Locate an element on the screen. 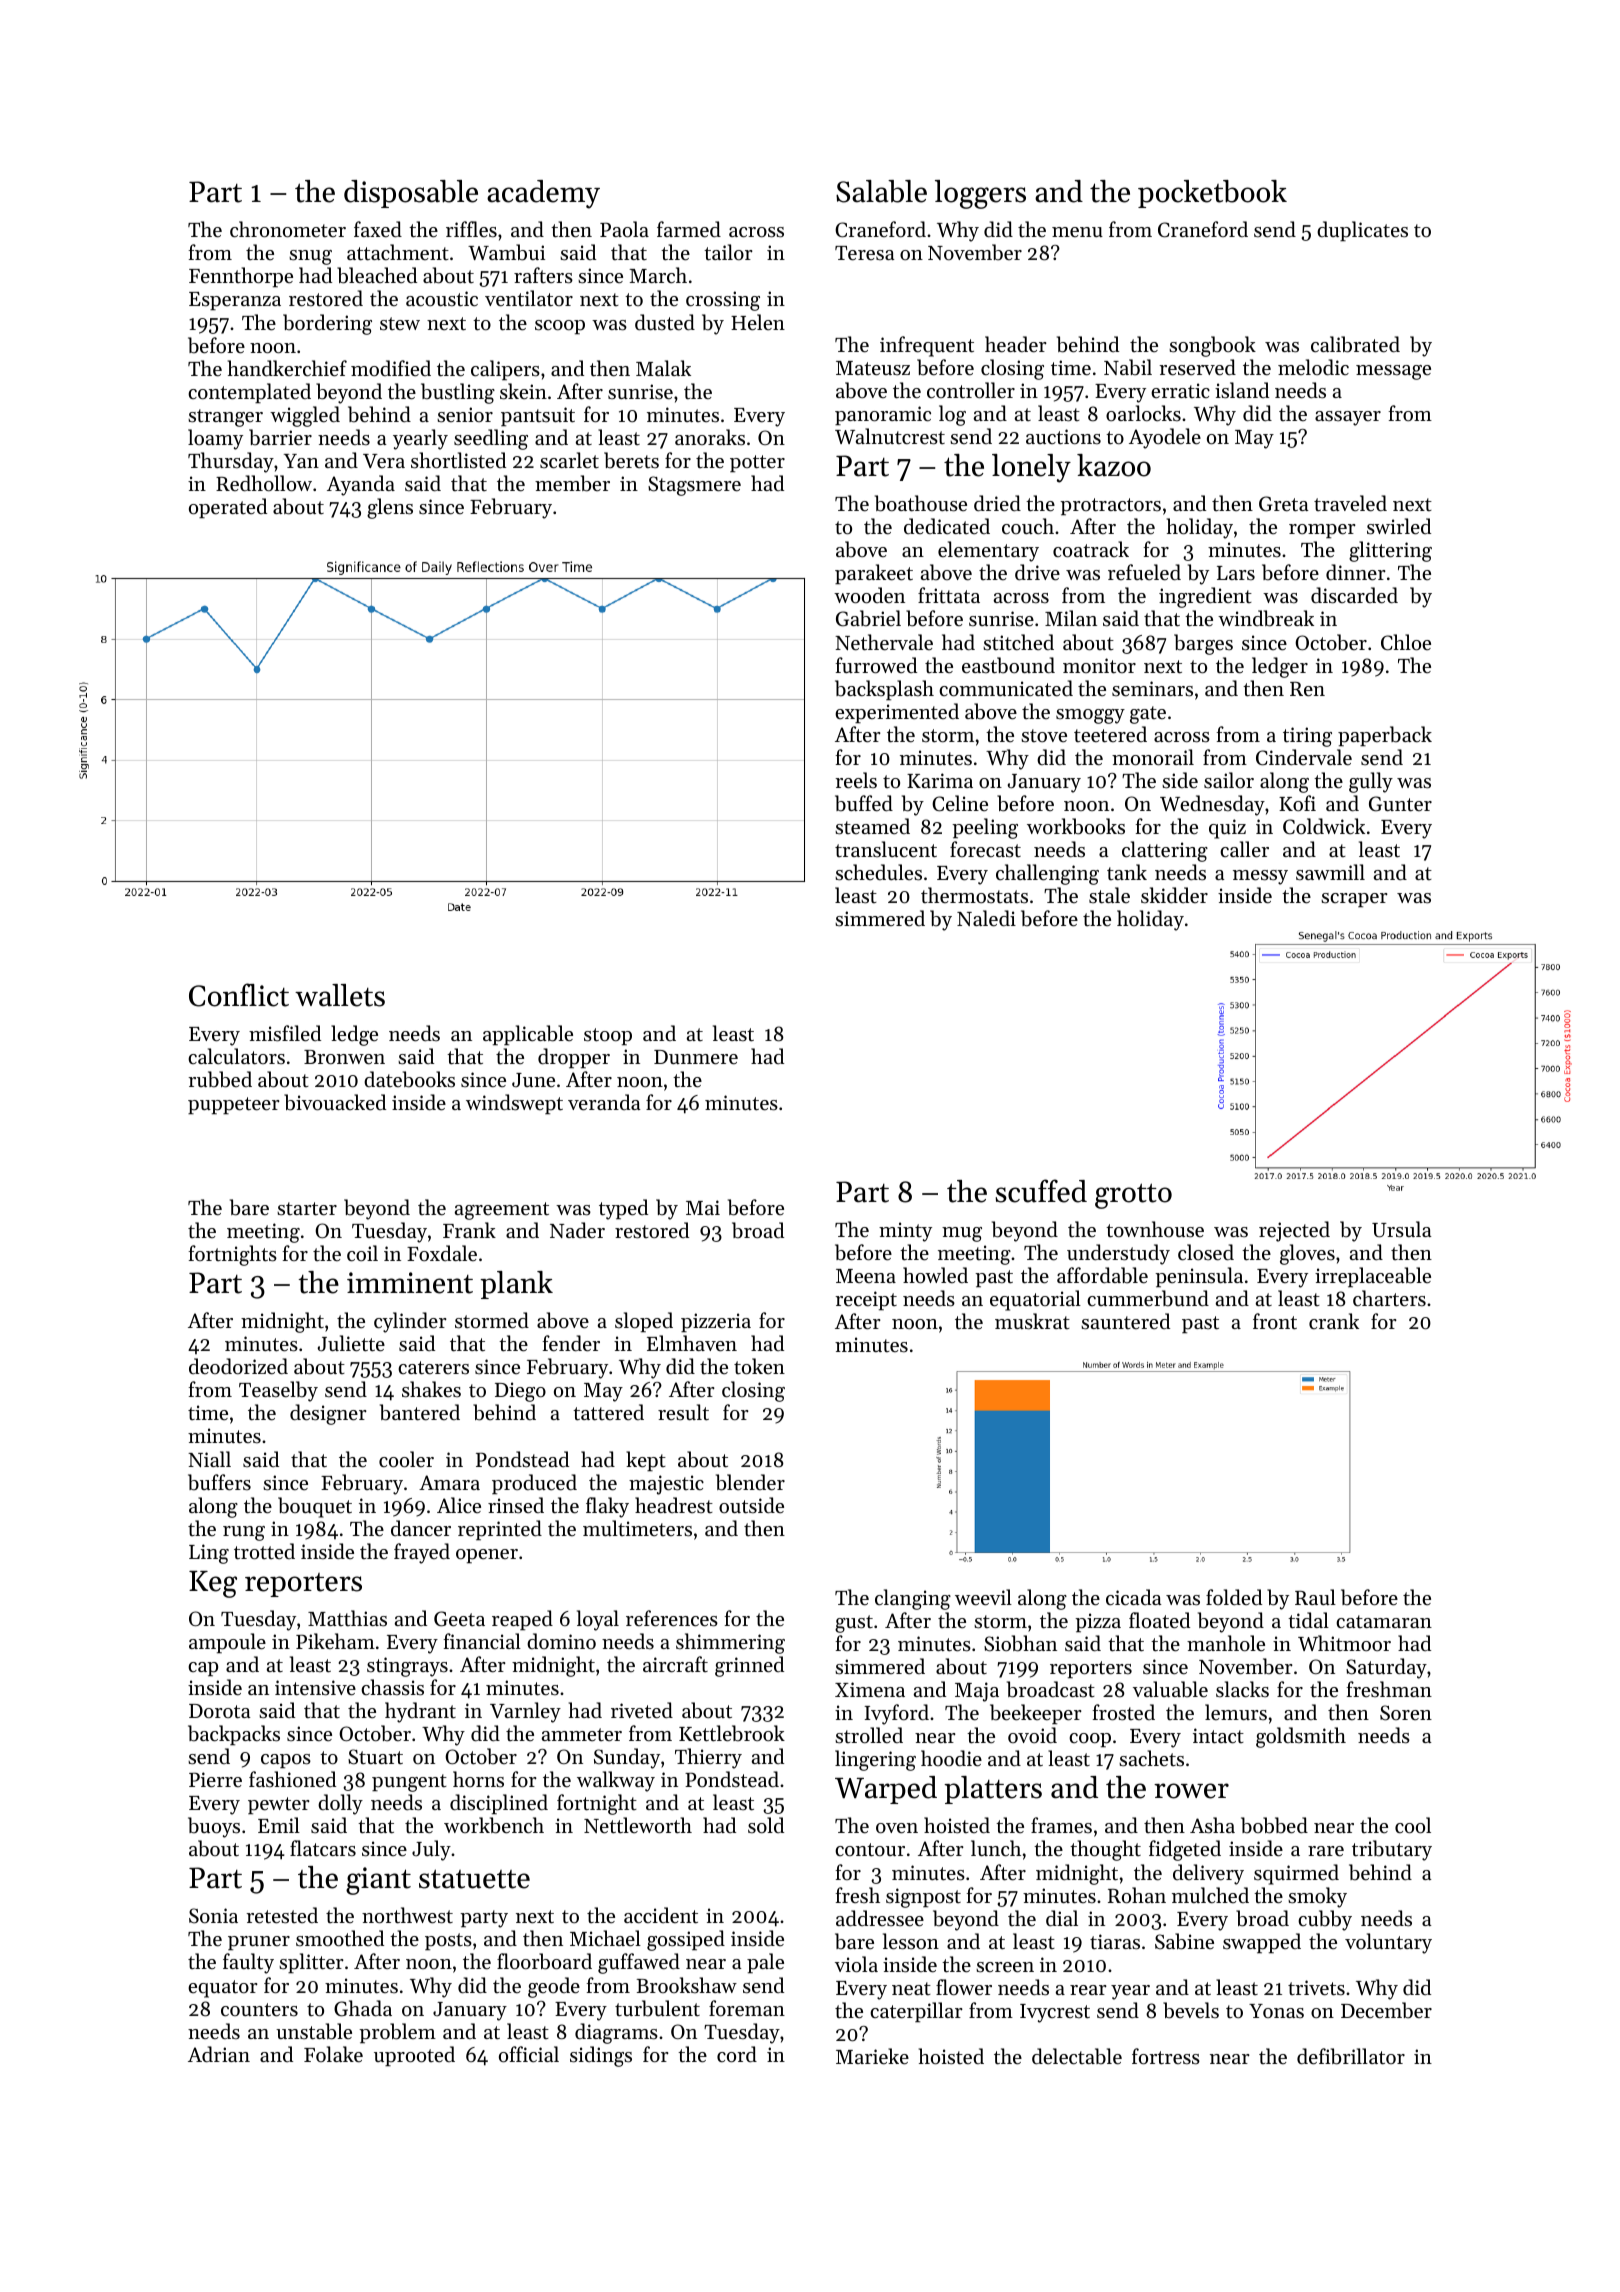  songbook is located at coordinates (1212, 346).
